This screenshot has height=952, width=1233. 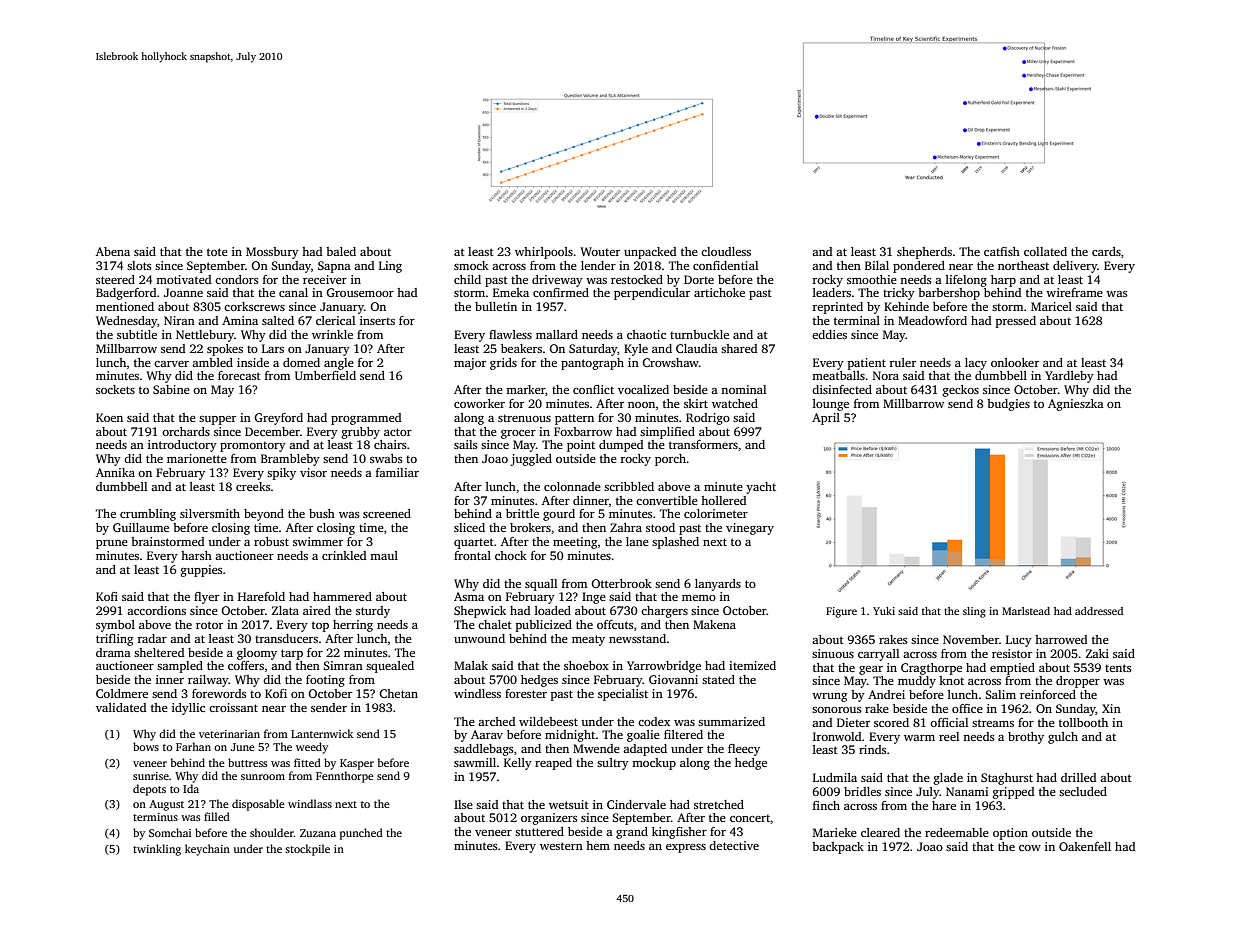 What do you see at coordinates (1085, 846) in the screenshot?
I see `Oakenfell` at bounding box center [1085, 846].
